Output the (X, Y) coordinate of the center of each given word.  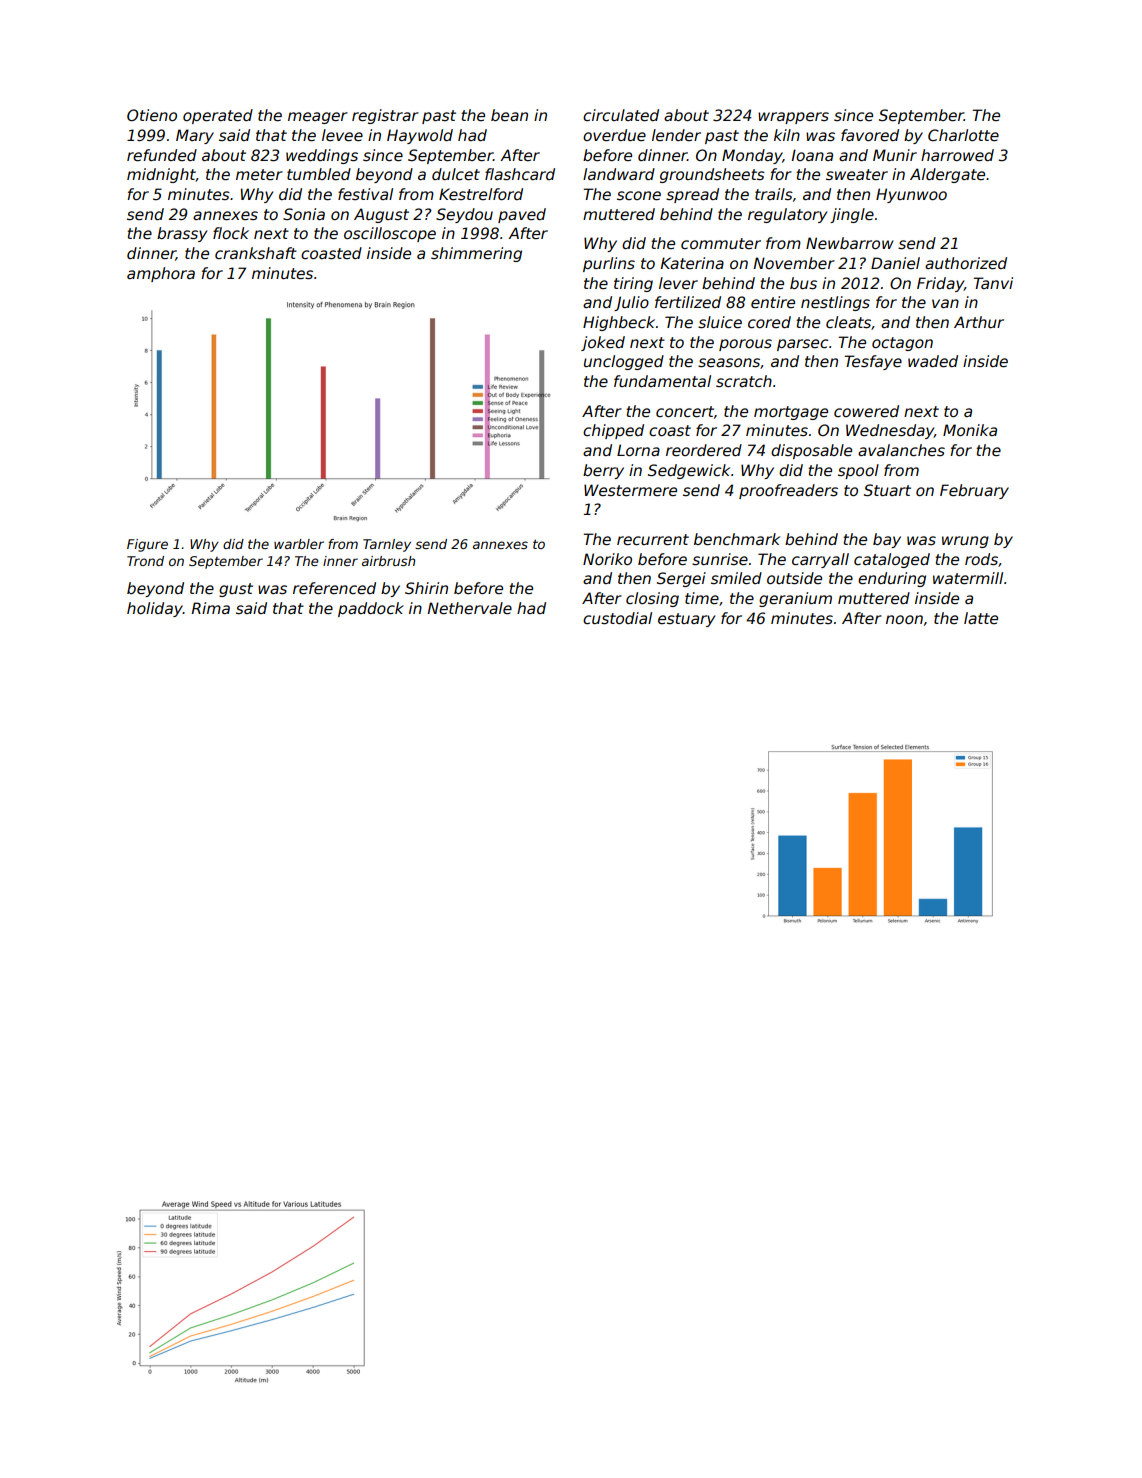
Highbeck (619, 323)
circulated (621, 115)
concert (685, 411)
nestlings (835, 303)
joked (603, 343)
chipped (613, 431)
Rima (210, 608)
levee (342, 135)
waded (933, 361)
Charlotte (963, 135)
